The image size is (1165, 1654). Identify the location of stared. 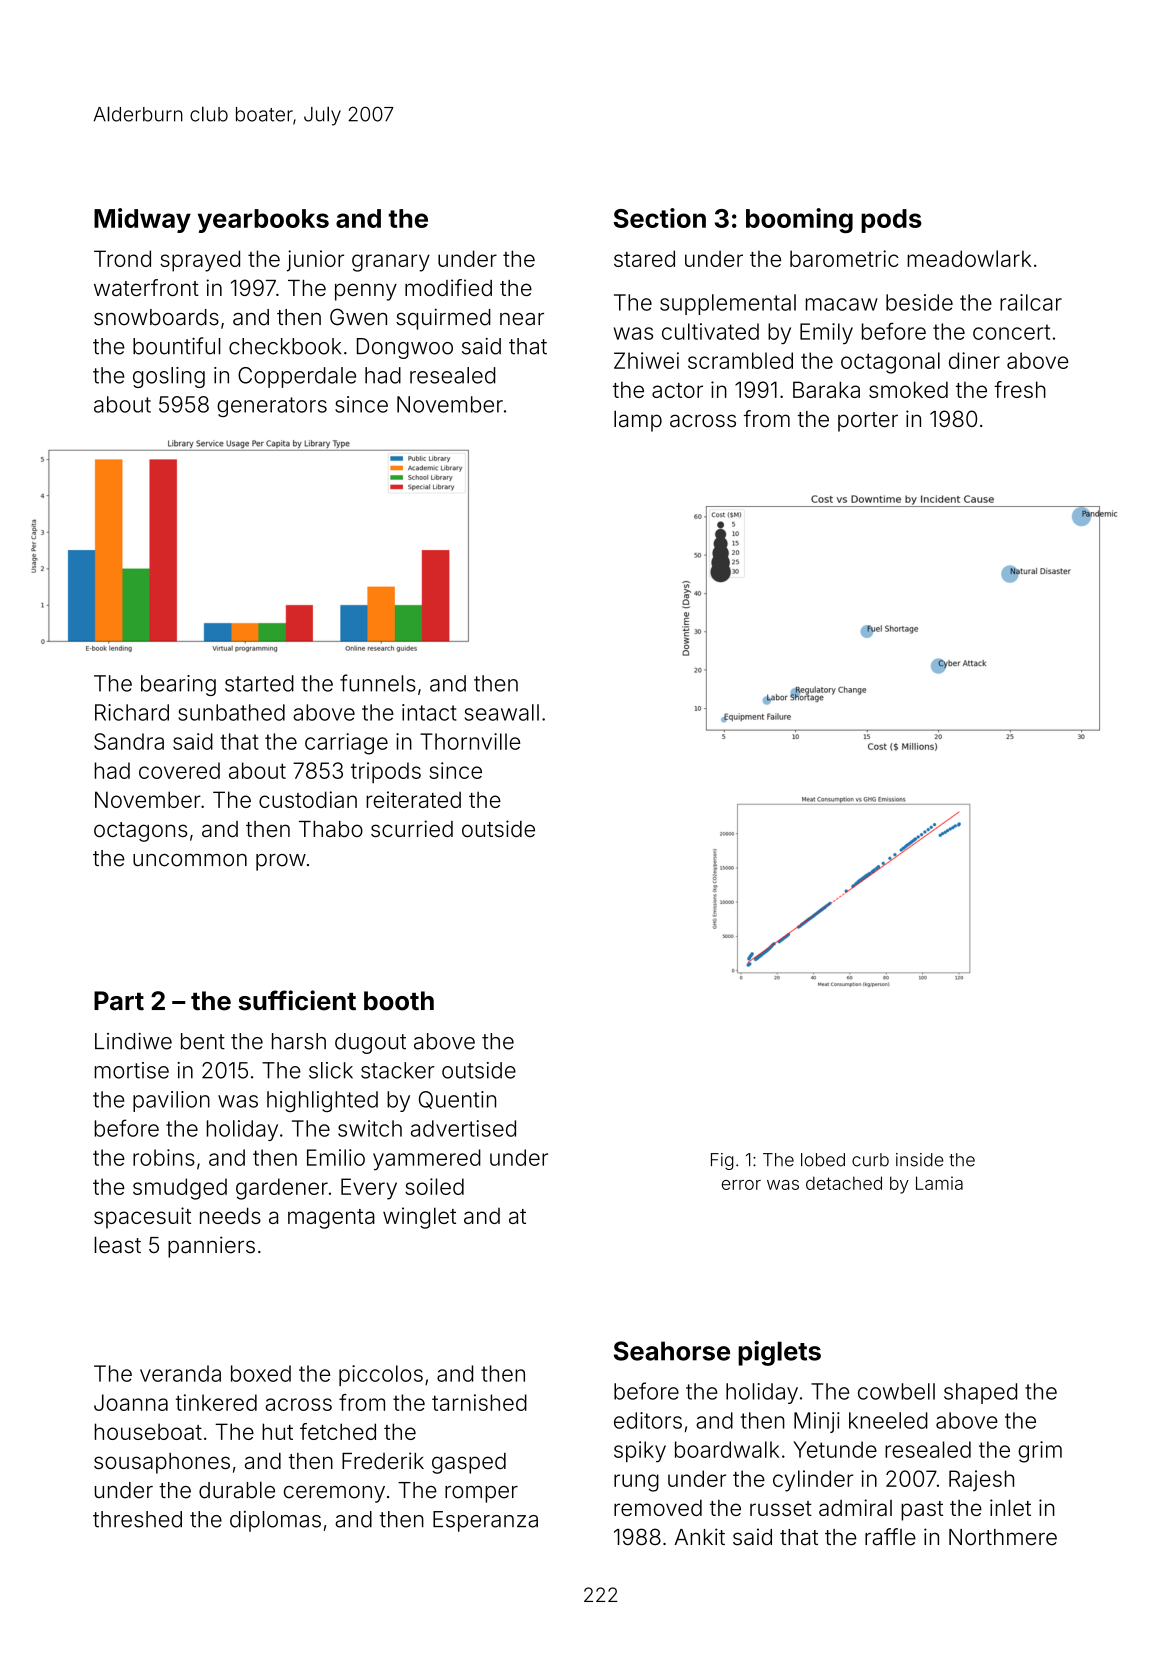
(644, 258).
